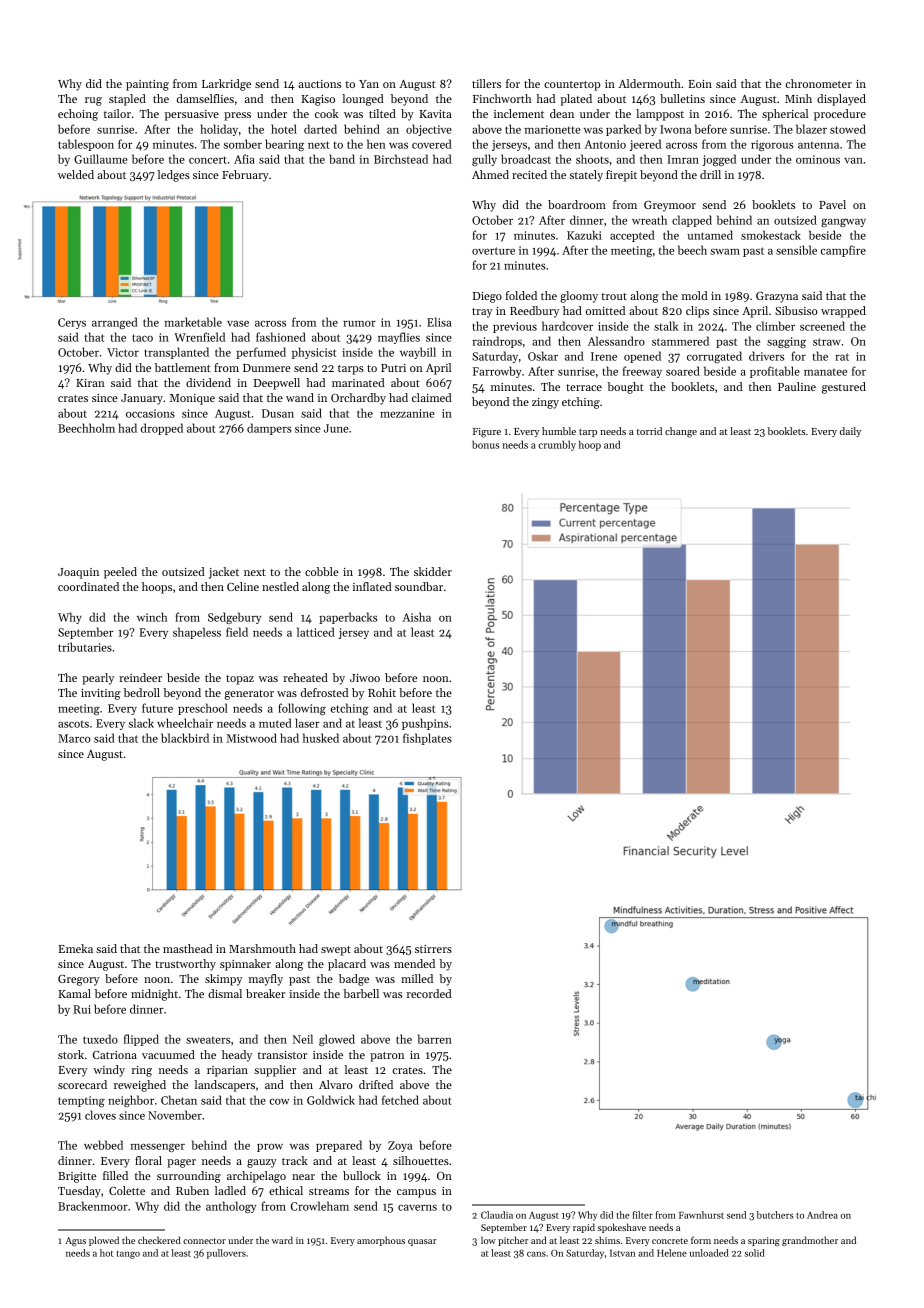 This page has width=924, height=1308. I want to click on barren, so click(435, 1039).
